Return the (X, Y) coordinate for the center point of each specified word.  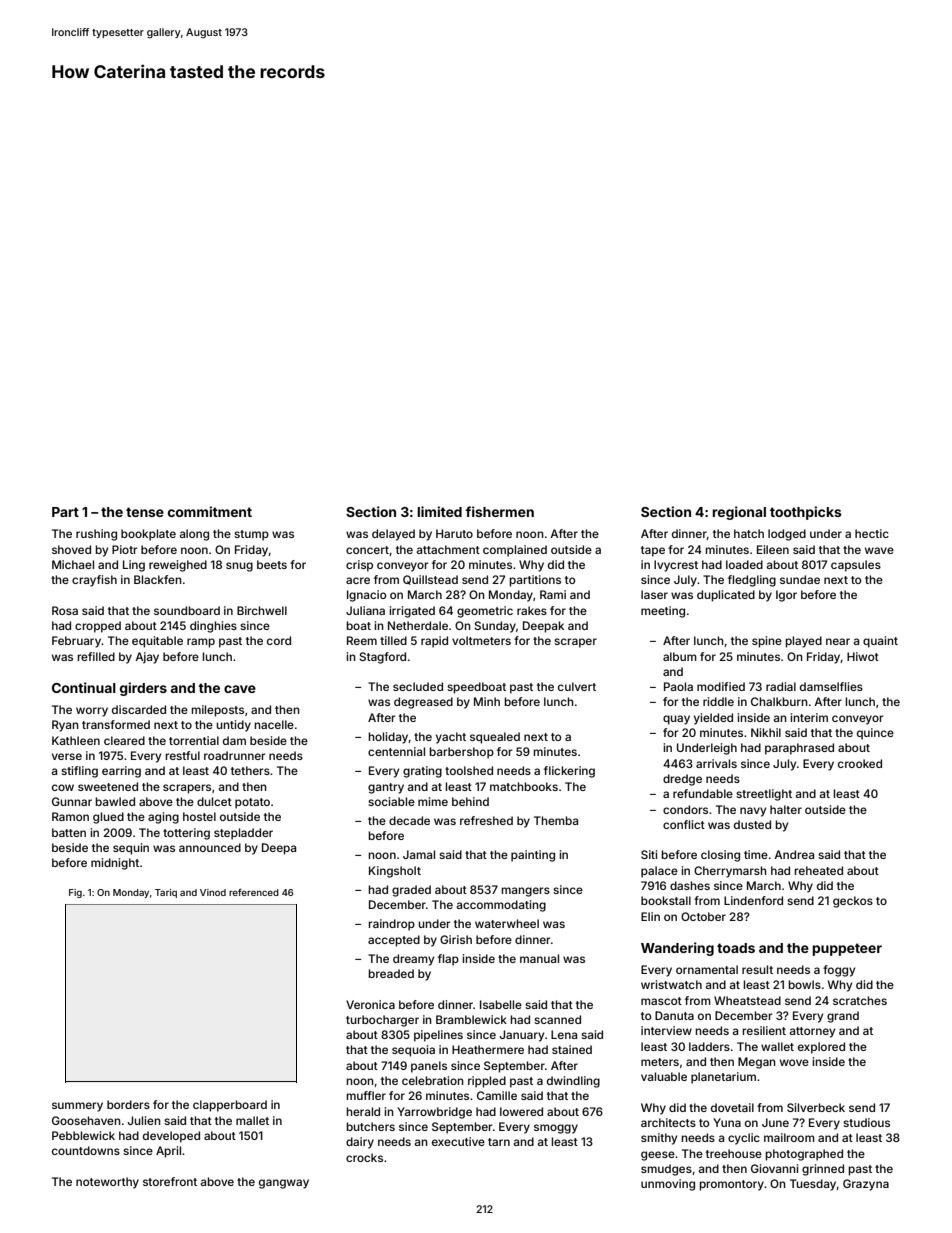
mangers (525, 892)
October (703, 916)
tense (145, 512)
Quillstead (430, 580)
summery (77, 1107)
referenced (254, 892)
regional (739, 513)
